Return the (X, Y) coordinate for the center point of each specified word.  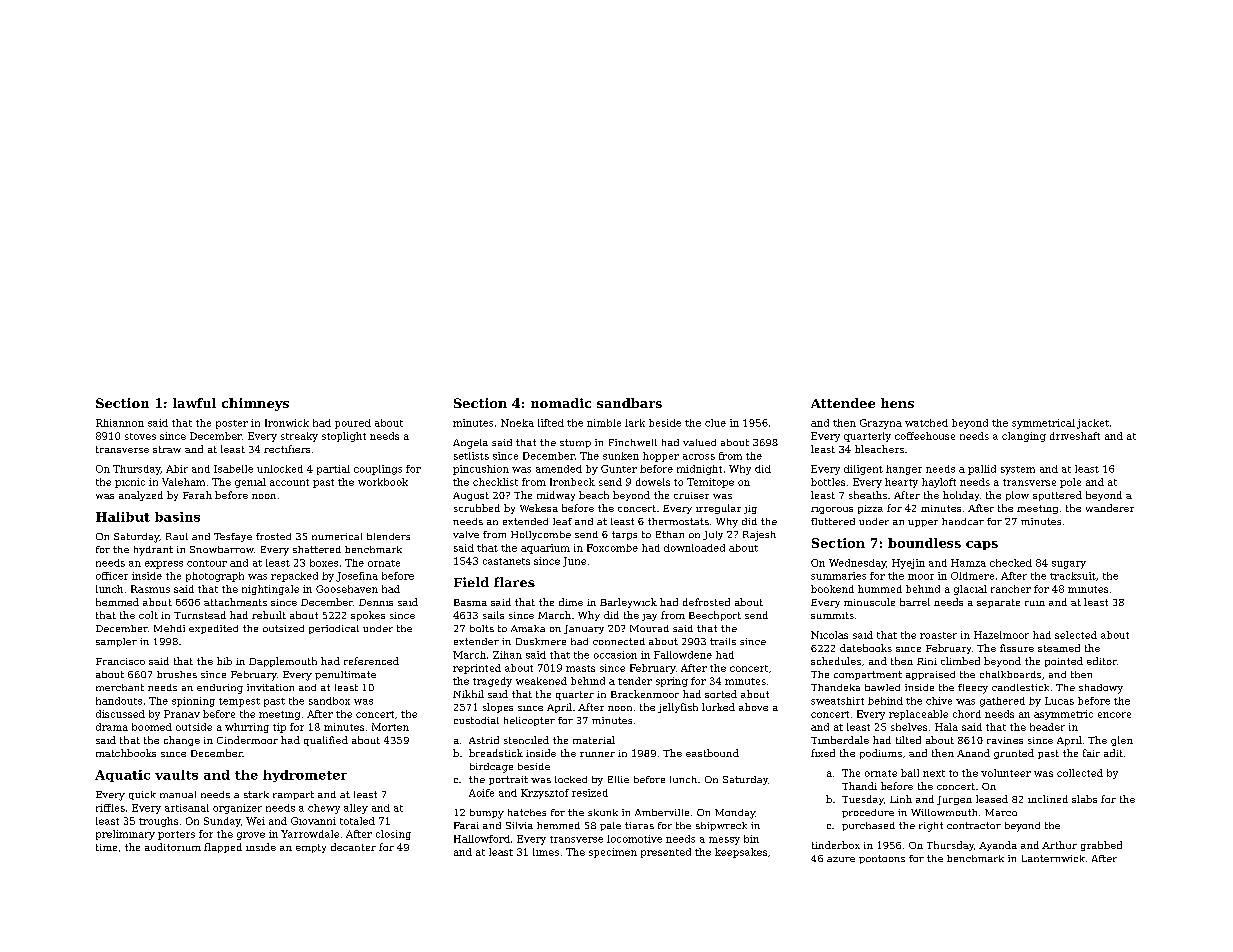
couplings (378, 470)
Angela (470, 444)
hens (897, 403)
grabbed (1101, 846)
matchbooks (126, 753)
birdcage (491, 768)
